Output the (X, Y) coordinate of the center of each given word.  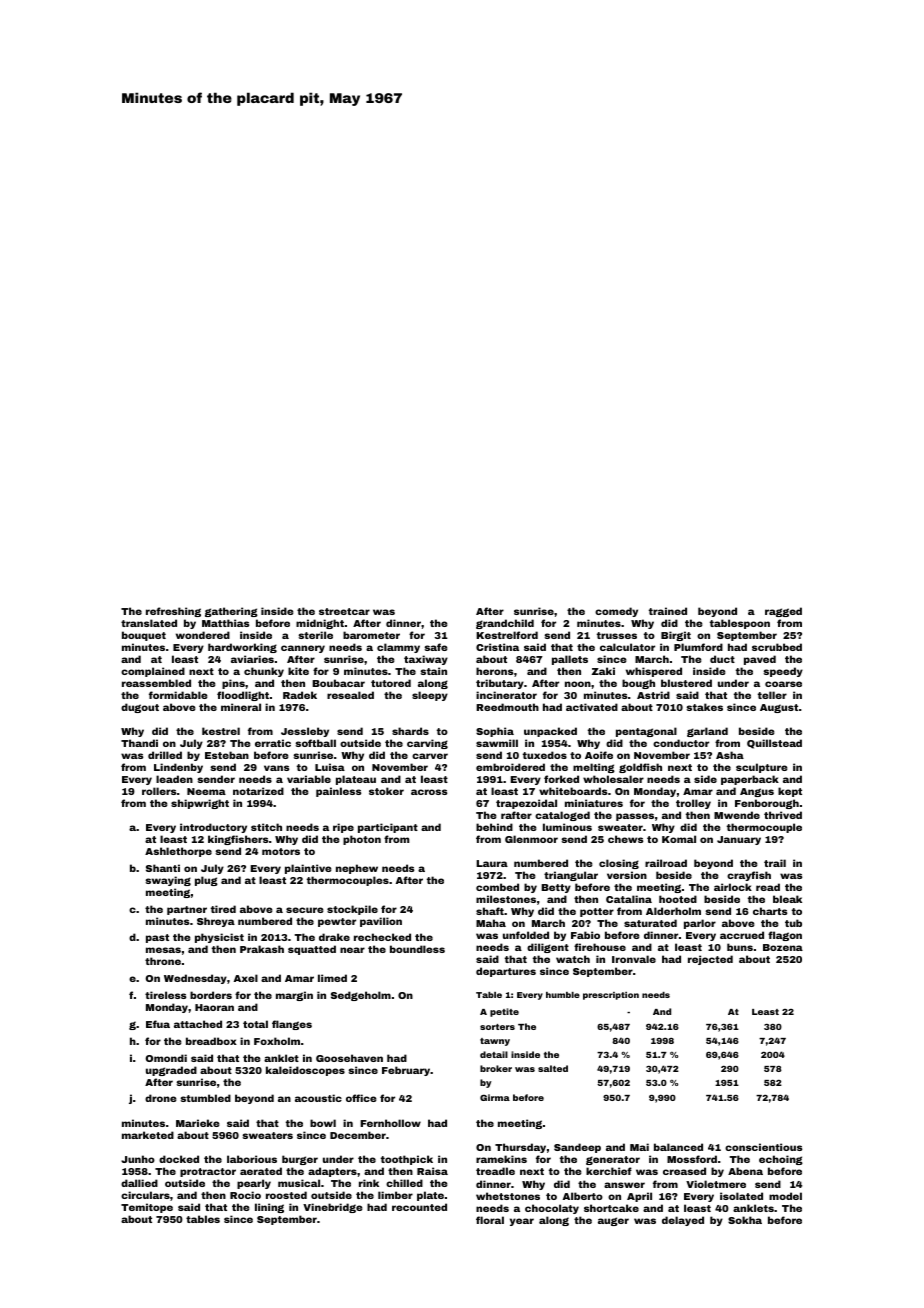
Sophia (495, 732)
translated (149, 623)
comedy (616, 612)
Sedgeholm (361, 996)
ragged (783, 612)
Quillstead (774, 744)
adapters (332, 1172)
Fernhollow (390, 1123)
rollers (159, 791)
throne (163, 961)
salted (553, 1068)
